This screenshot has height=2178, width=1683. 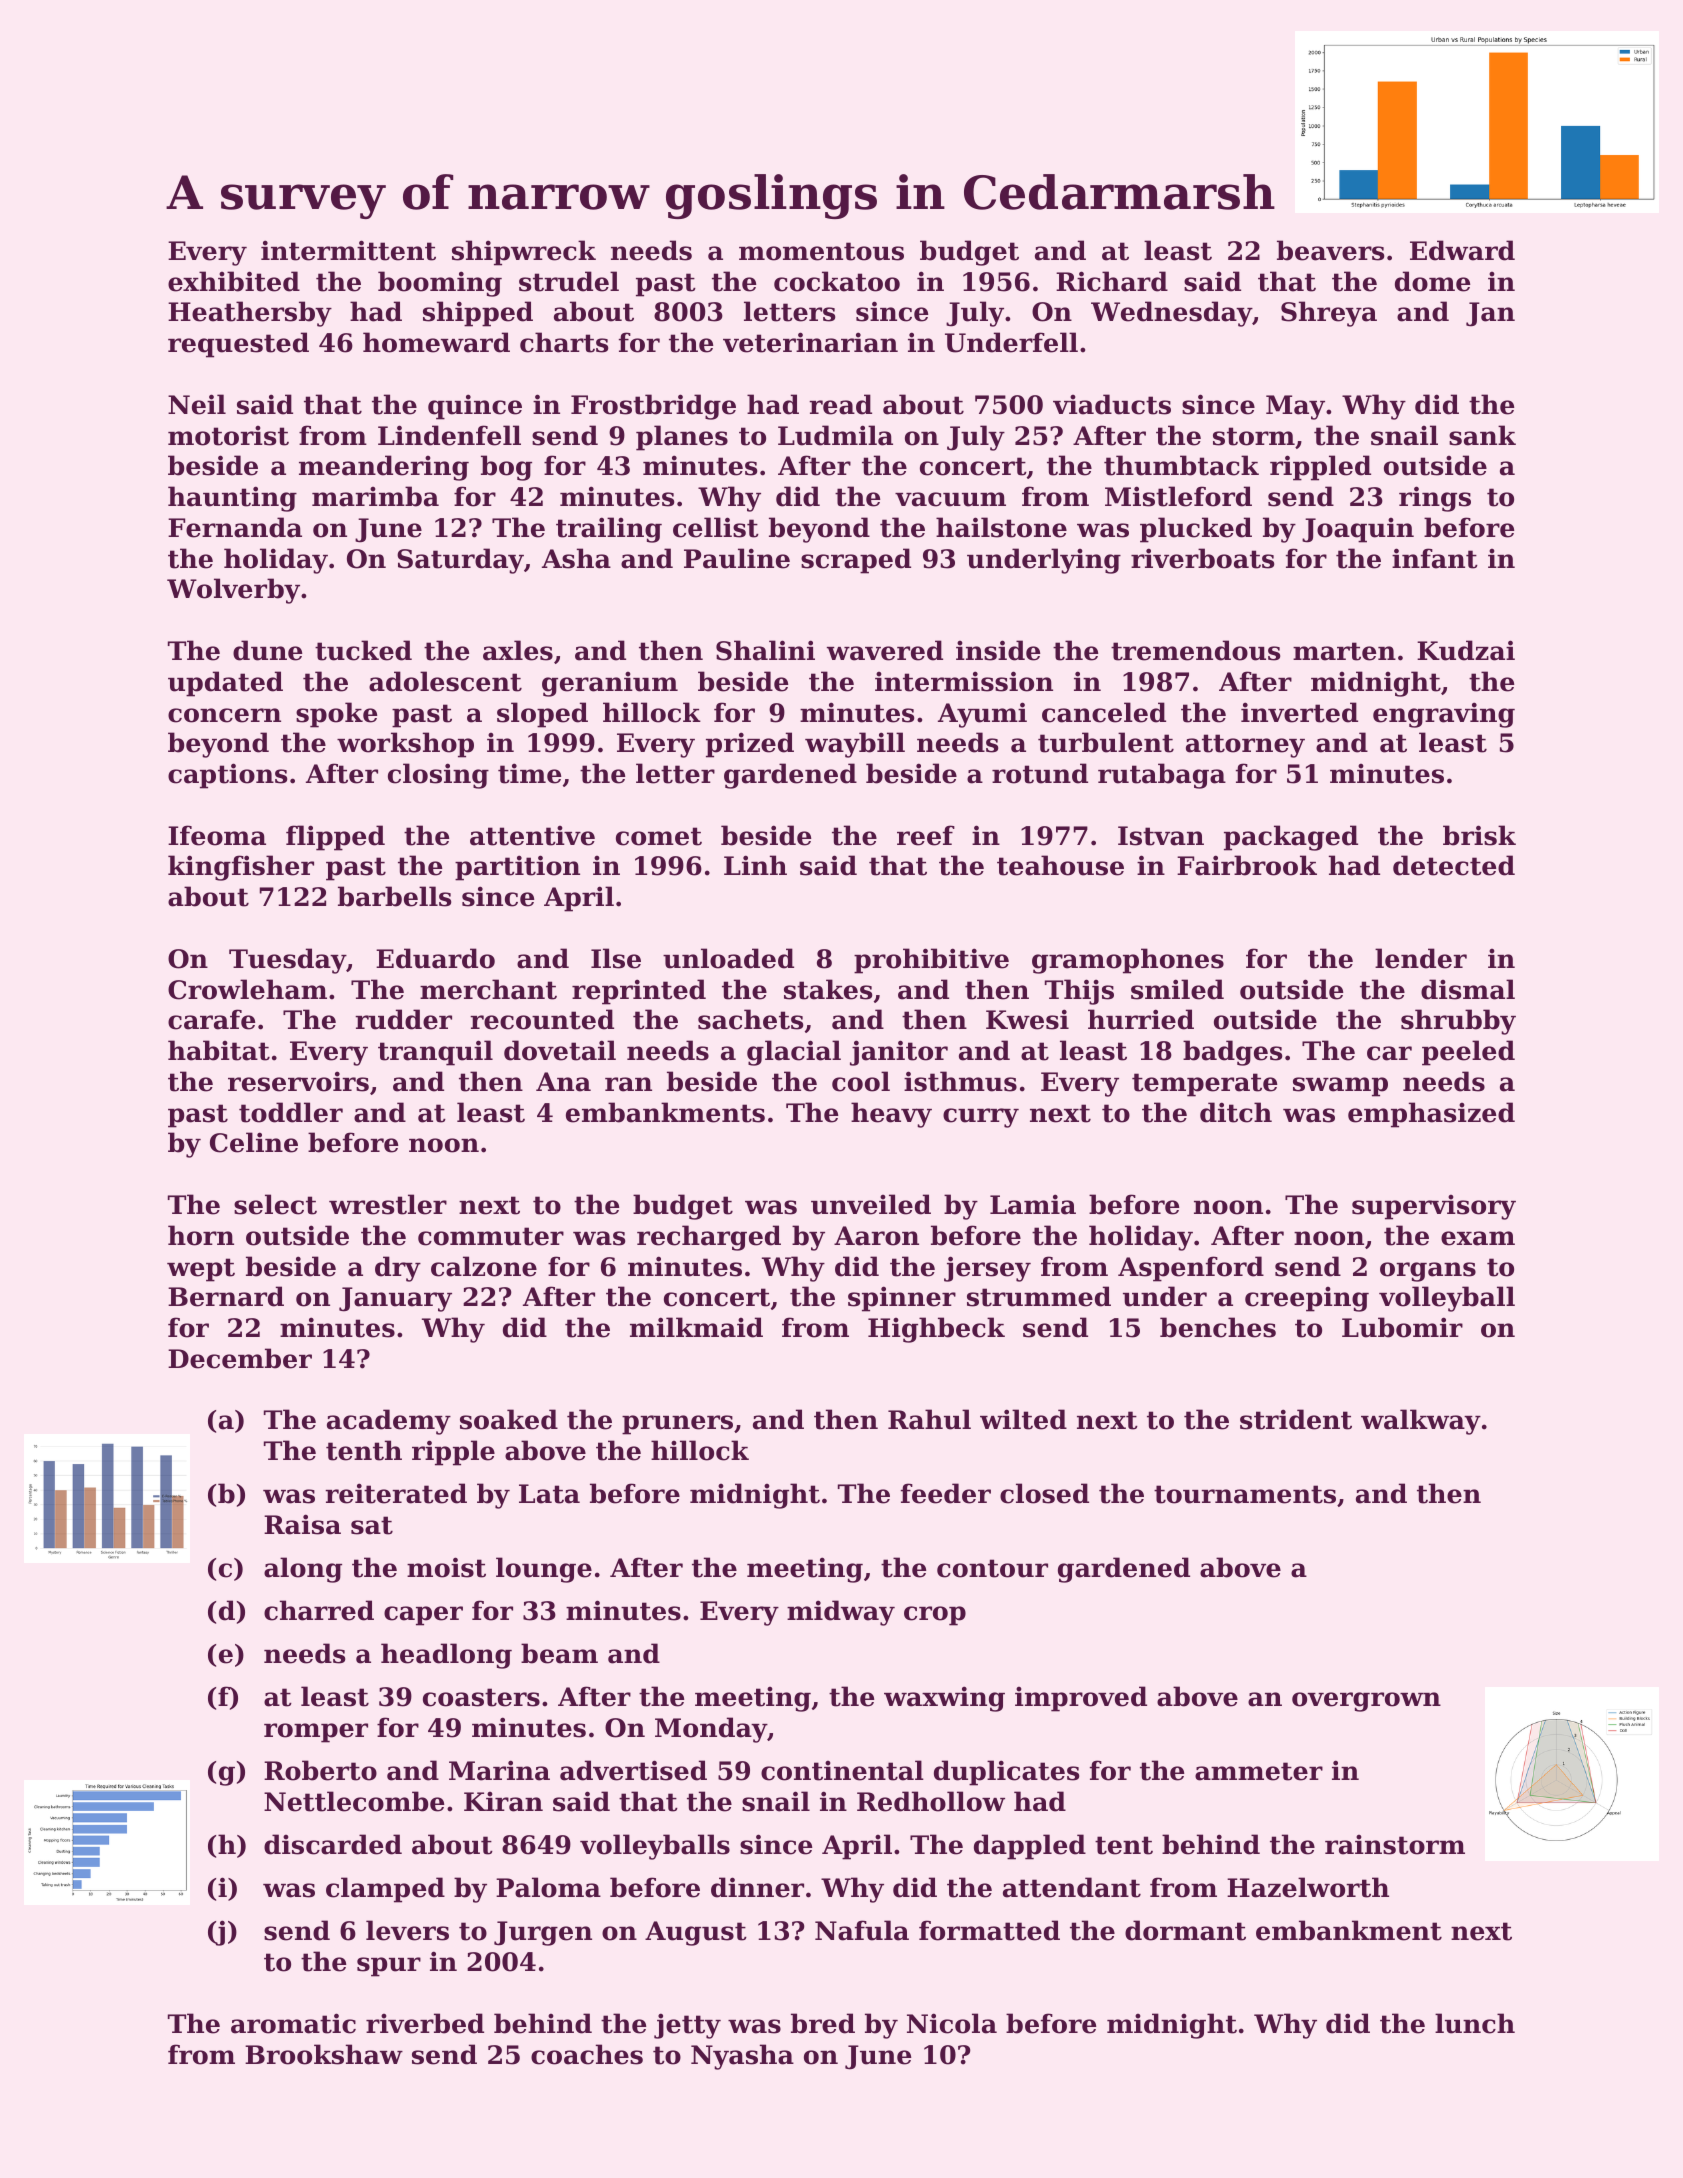 I want to click on booming, so click(x=440, y=284).
